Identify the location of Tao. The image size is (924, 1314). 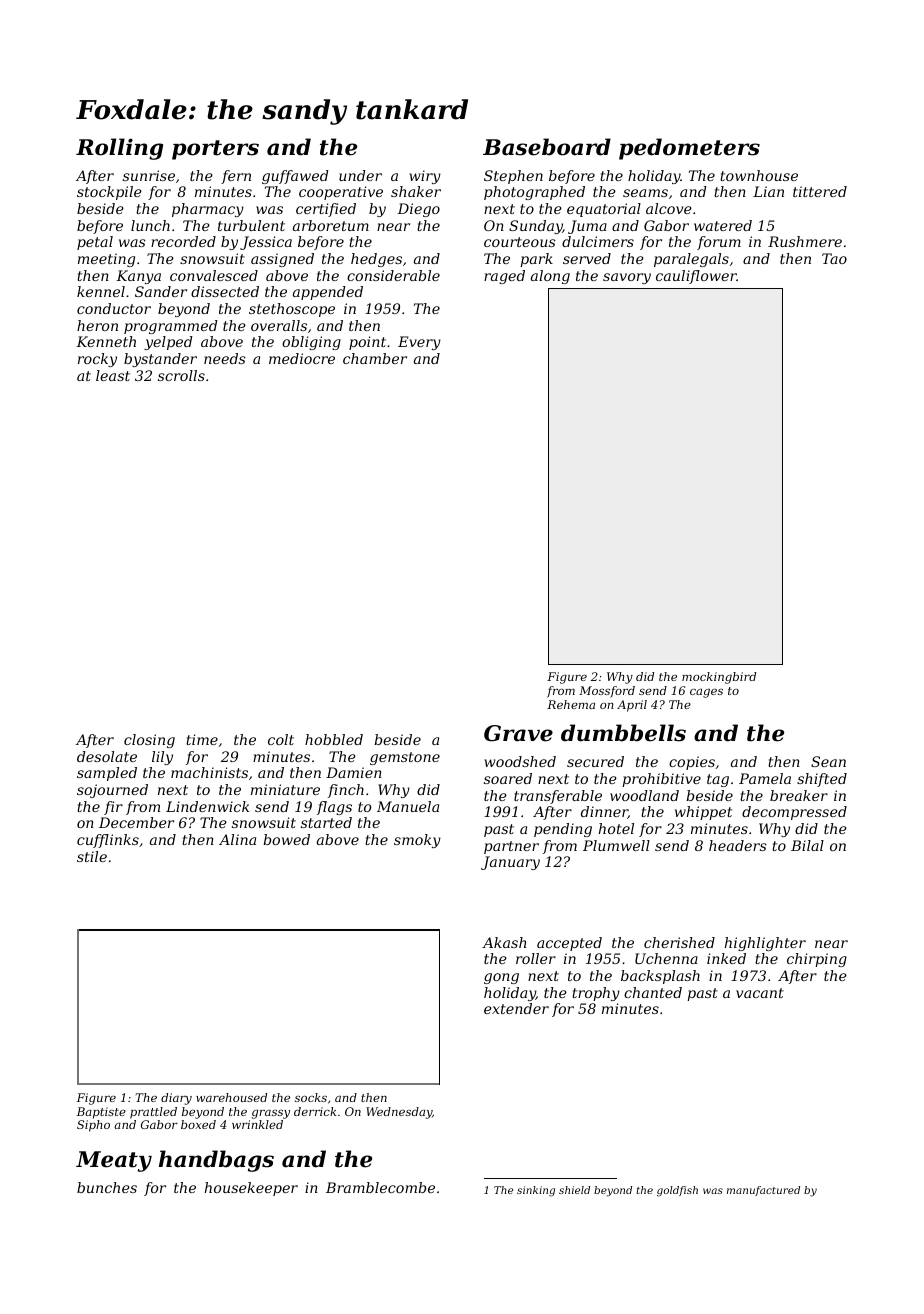
(834, 258).
